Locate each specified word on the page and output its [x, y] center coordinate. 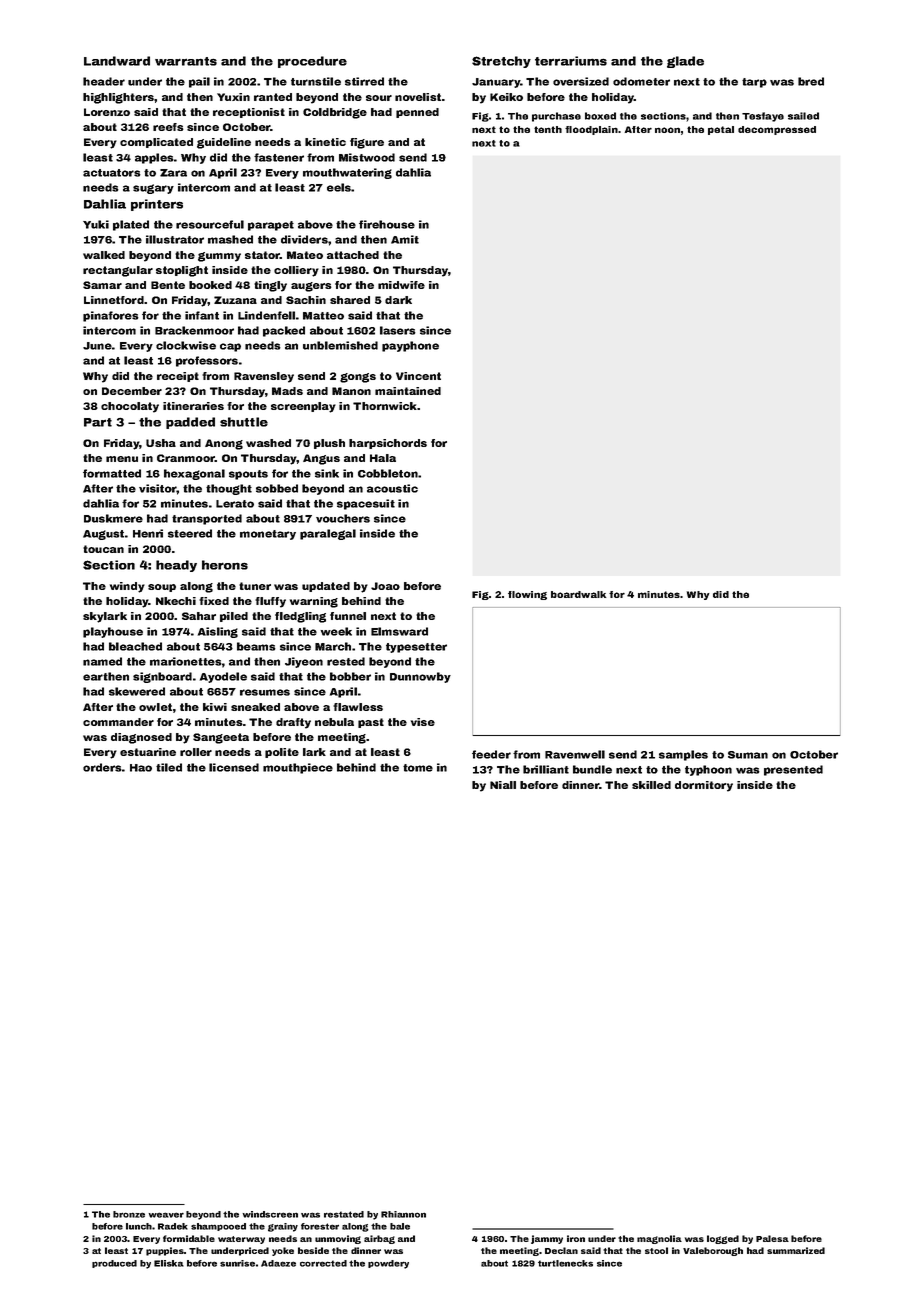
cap [230, 347]
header [104, 81]
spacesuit [366, 504]
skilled [651, 785]
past [371, 723]
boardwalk [578, 594]
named [102, 661]
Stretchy [501, 62]
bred [811, 81]
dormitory [704, 786]
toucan [103, 549]
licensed [234, 767]
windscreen [270, 1214]
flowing [527, 595]
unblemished [340, 345]
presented [793, 770]
